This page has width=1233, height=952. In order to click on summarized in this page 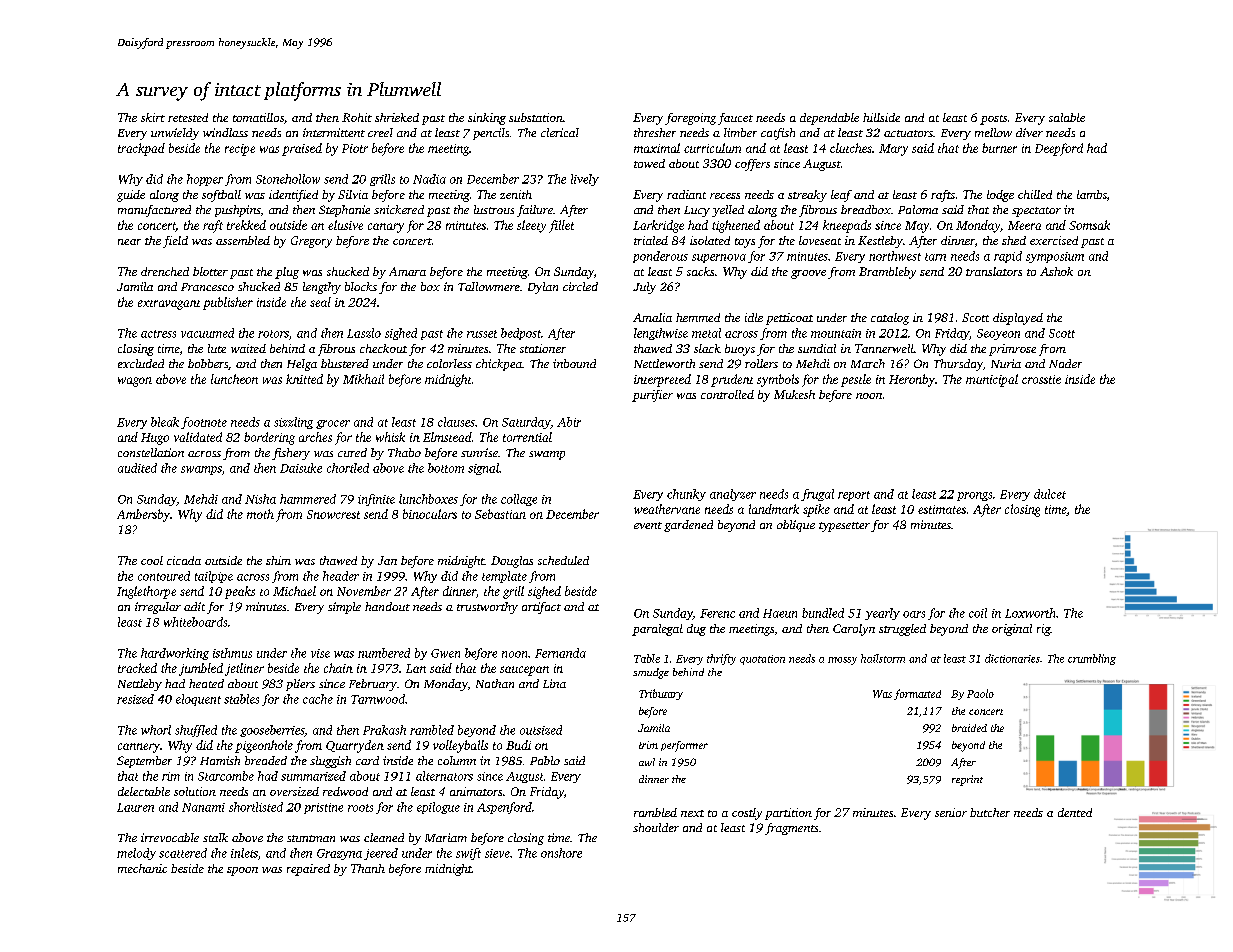, I will do `click(313, 776)`.
